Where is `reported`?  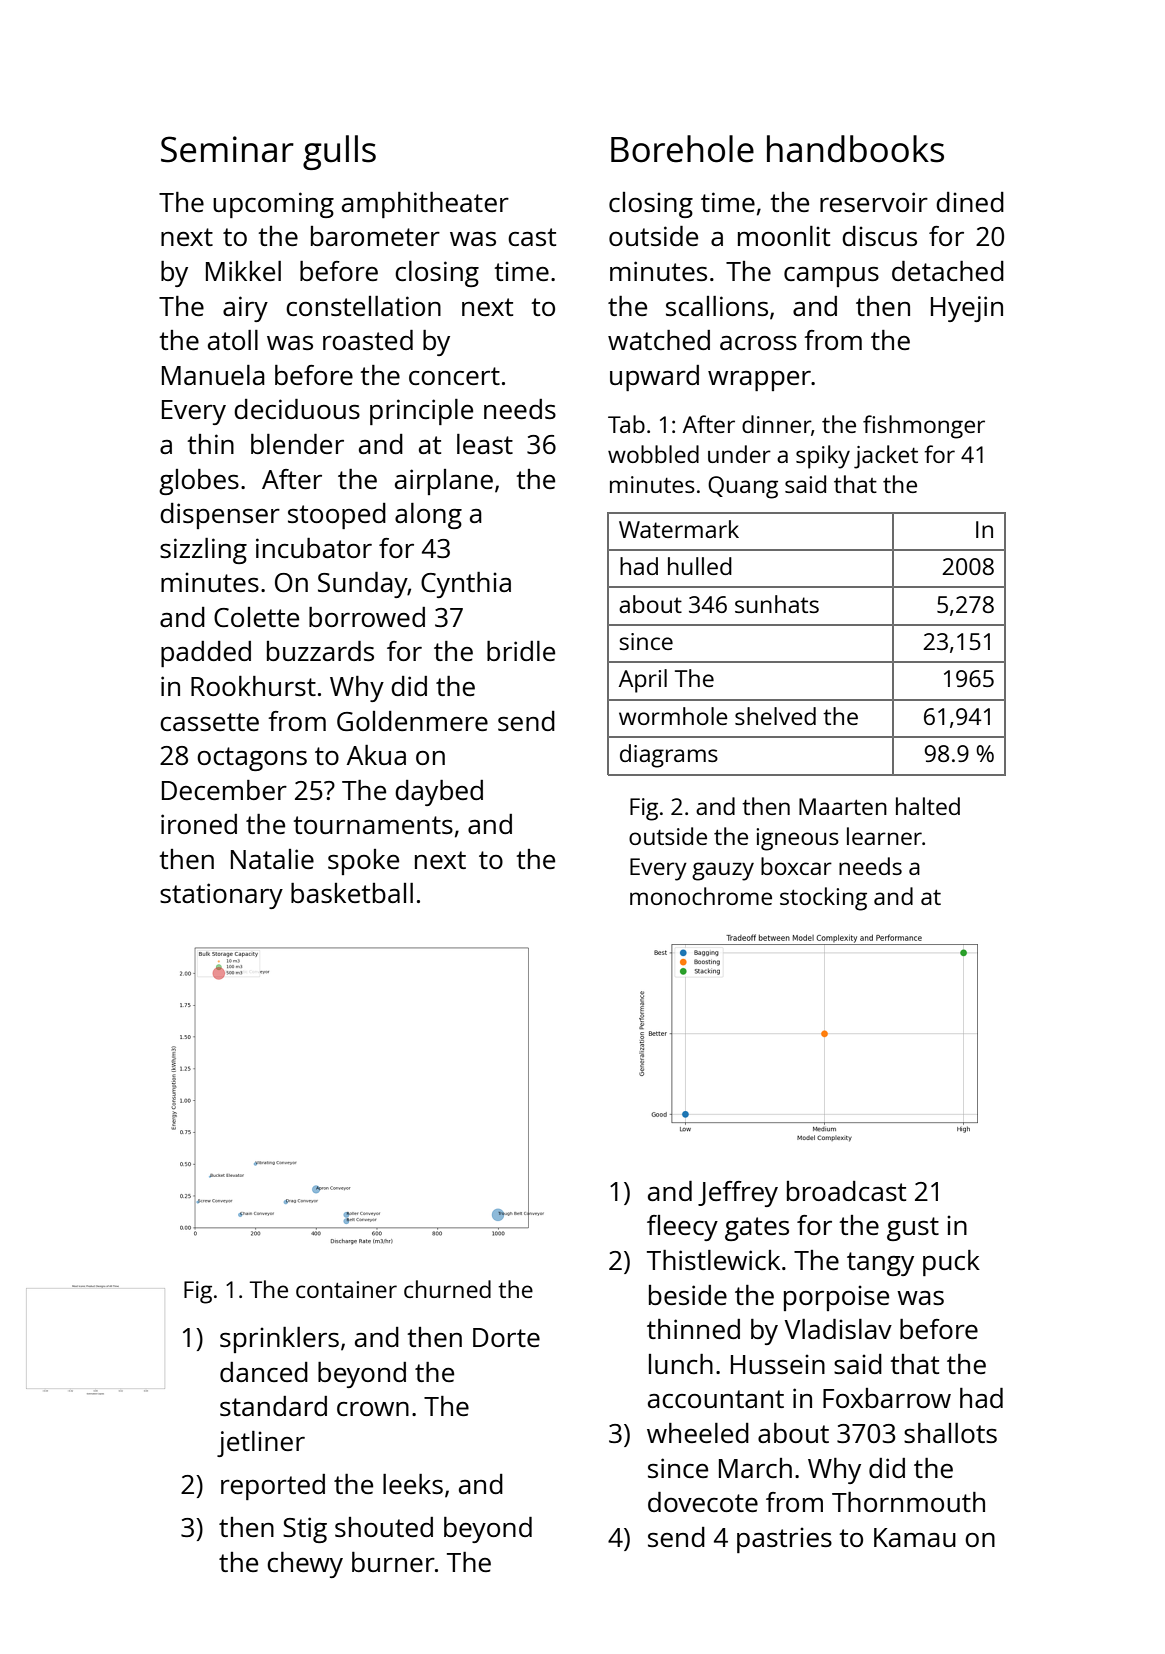
reported is located at coordinates (273, 1487).
